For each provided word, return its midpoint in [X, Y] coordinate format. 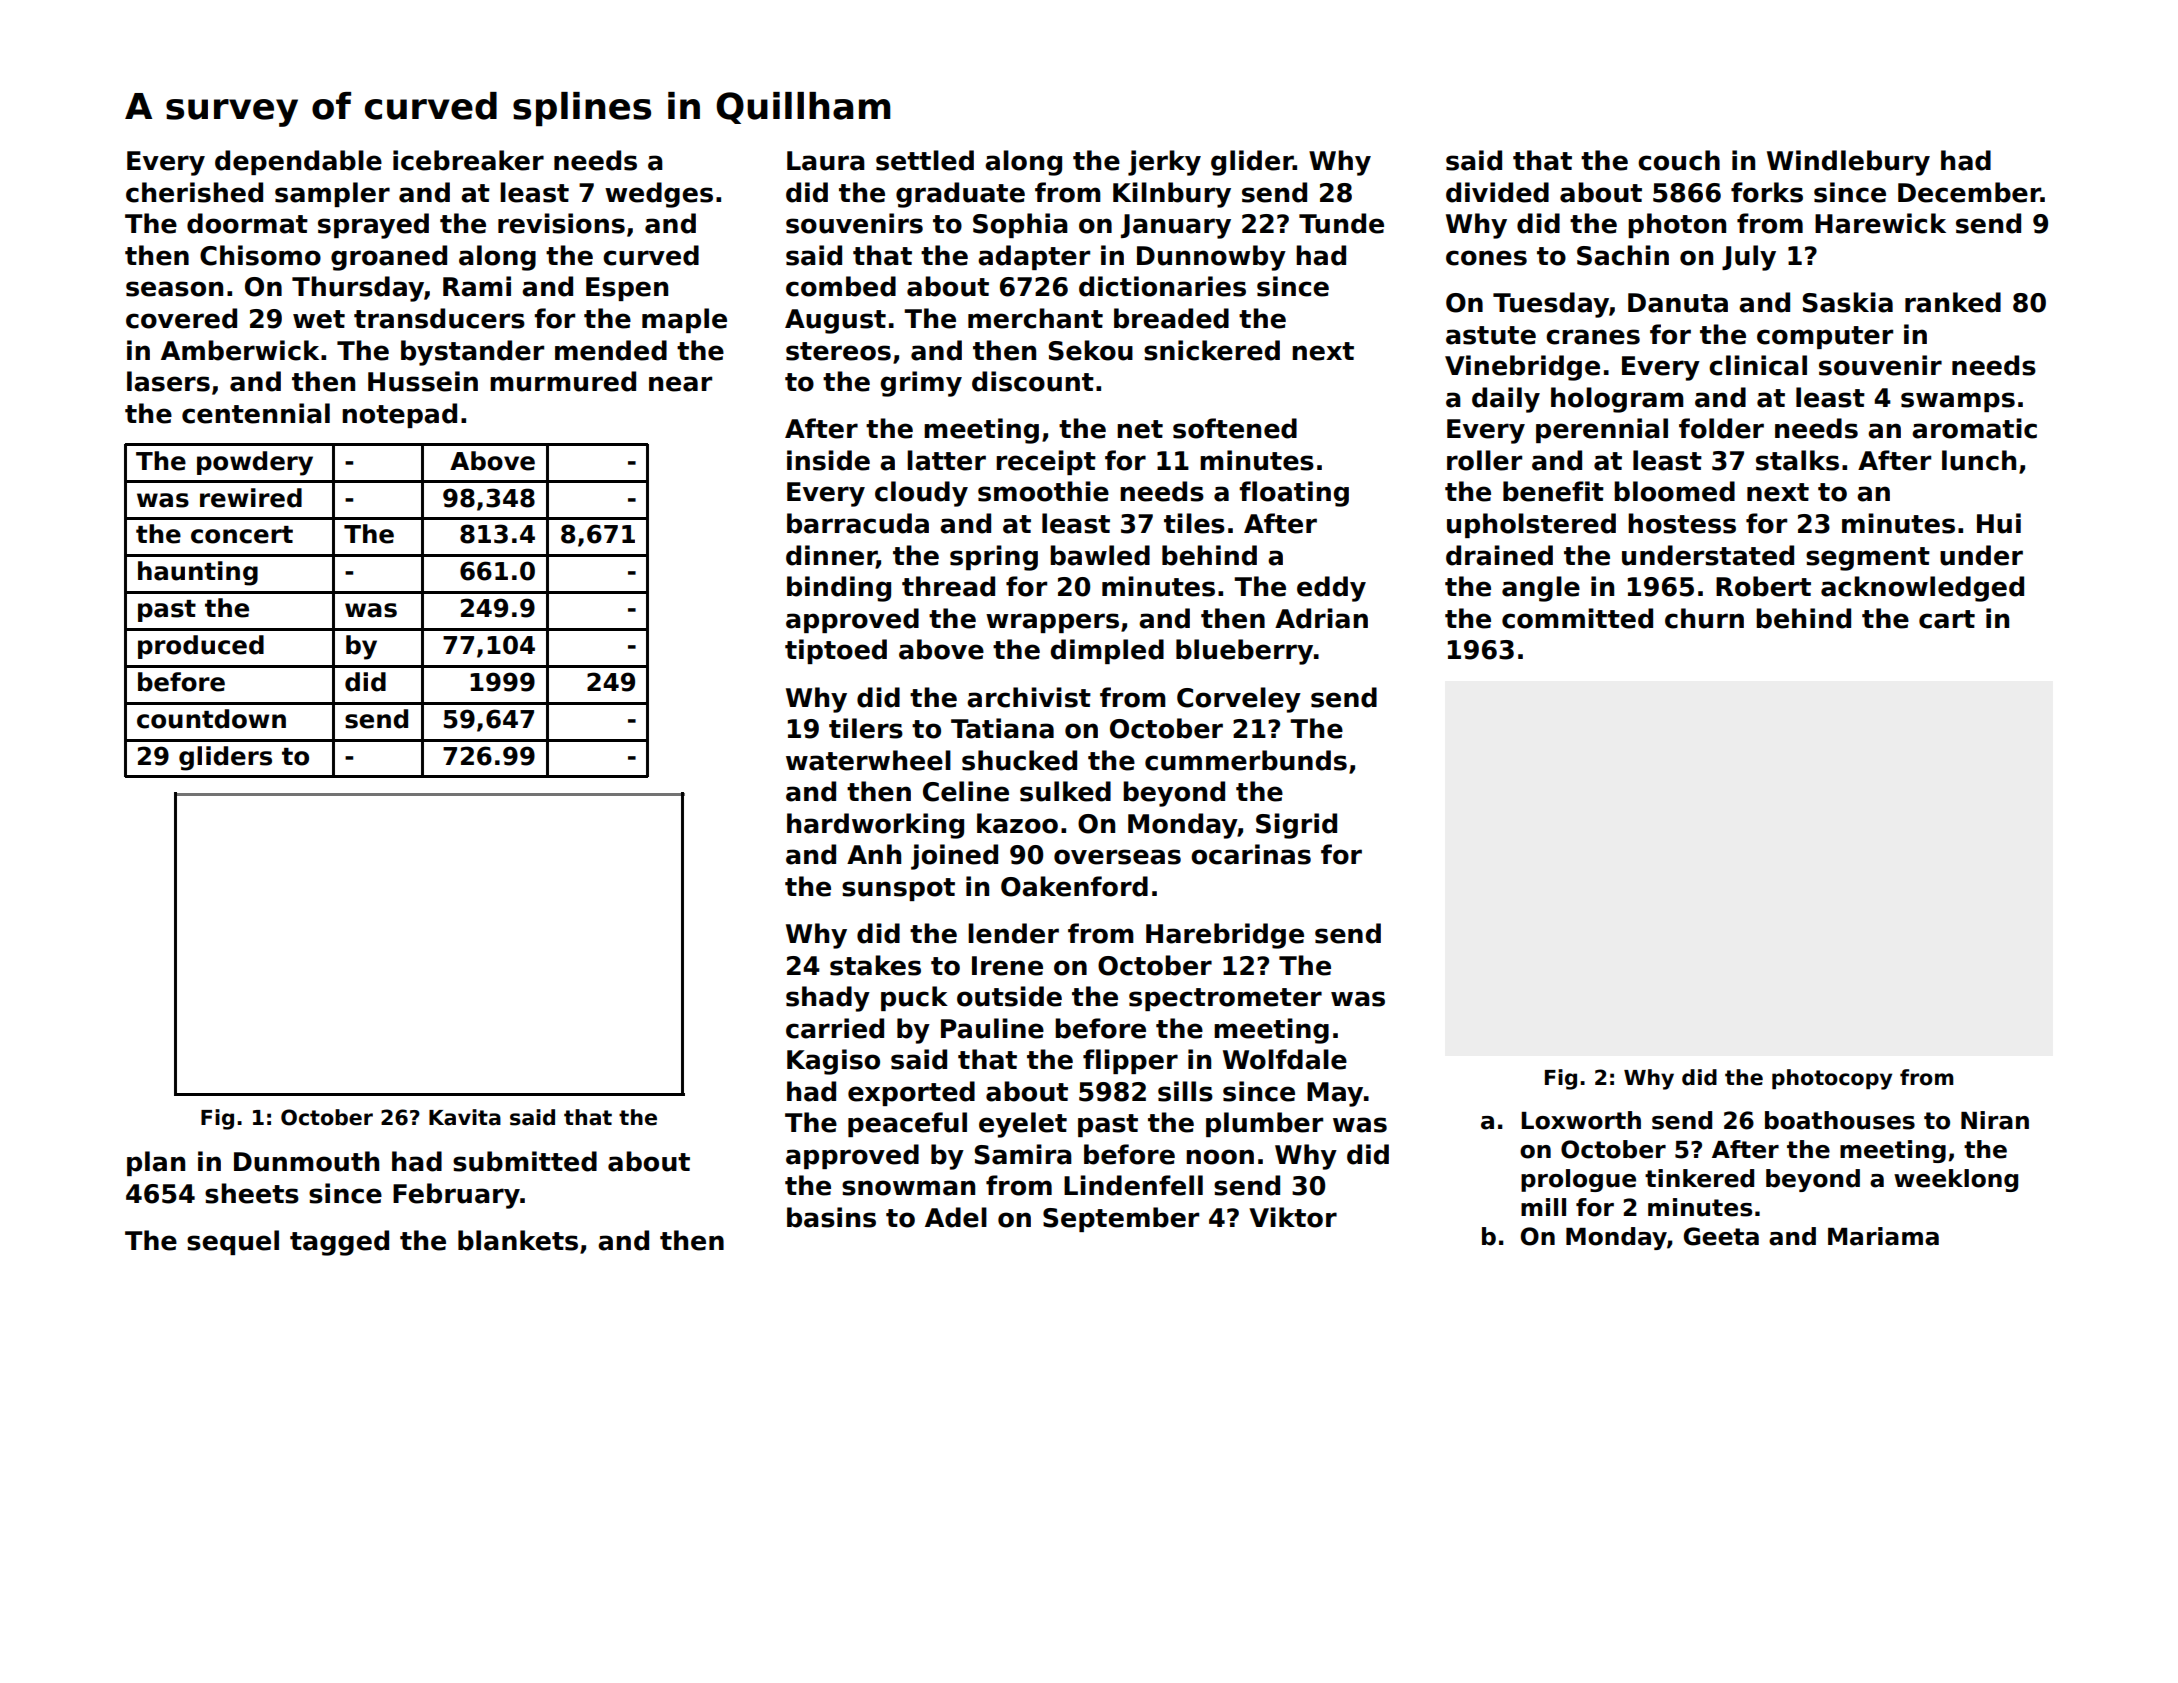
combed [841, 286]
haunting [198, 573]
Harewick [1880, 223]
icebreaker [468, 160]
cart [1947, 619]
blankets [518, 1240]
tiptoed [836, 651]
